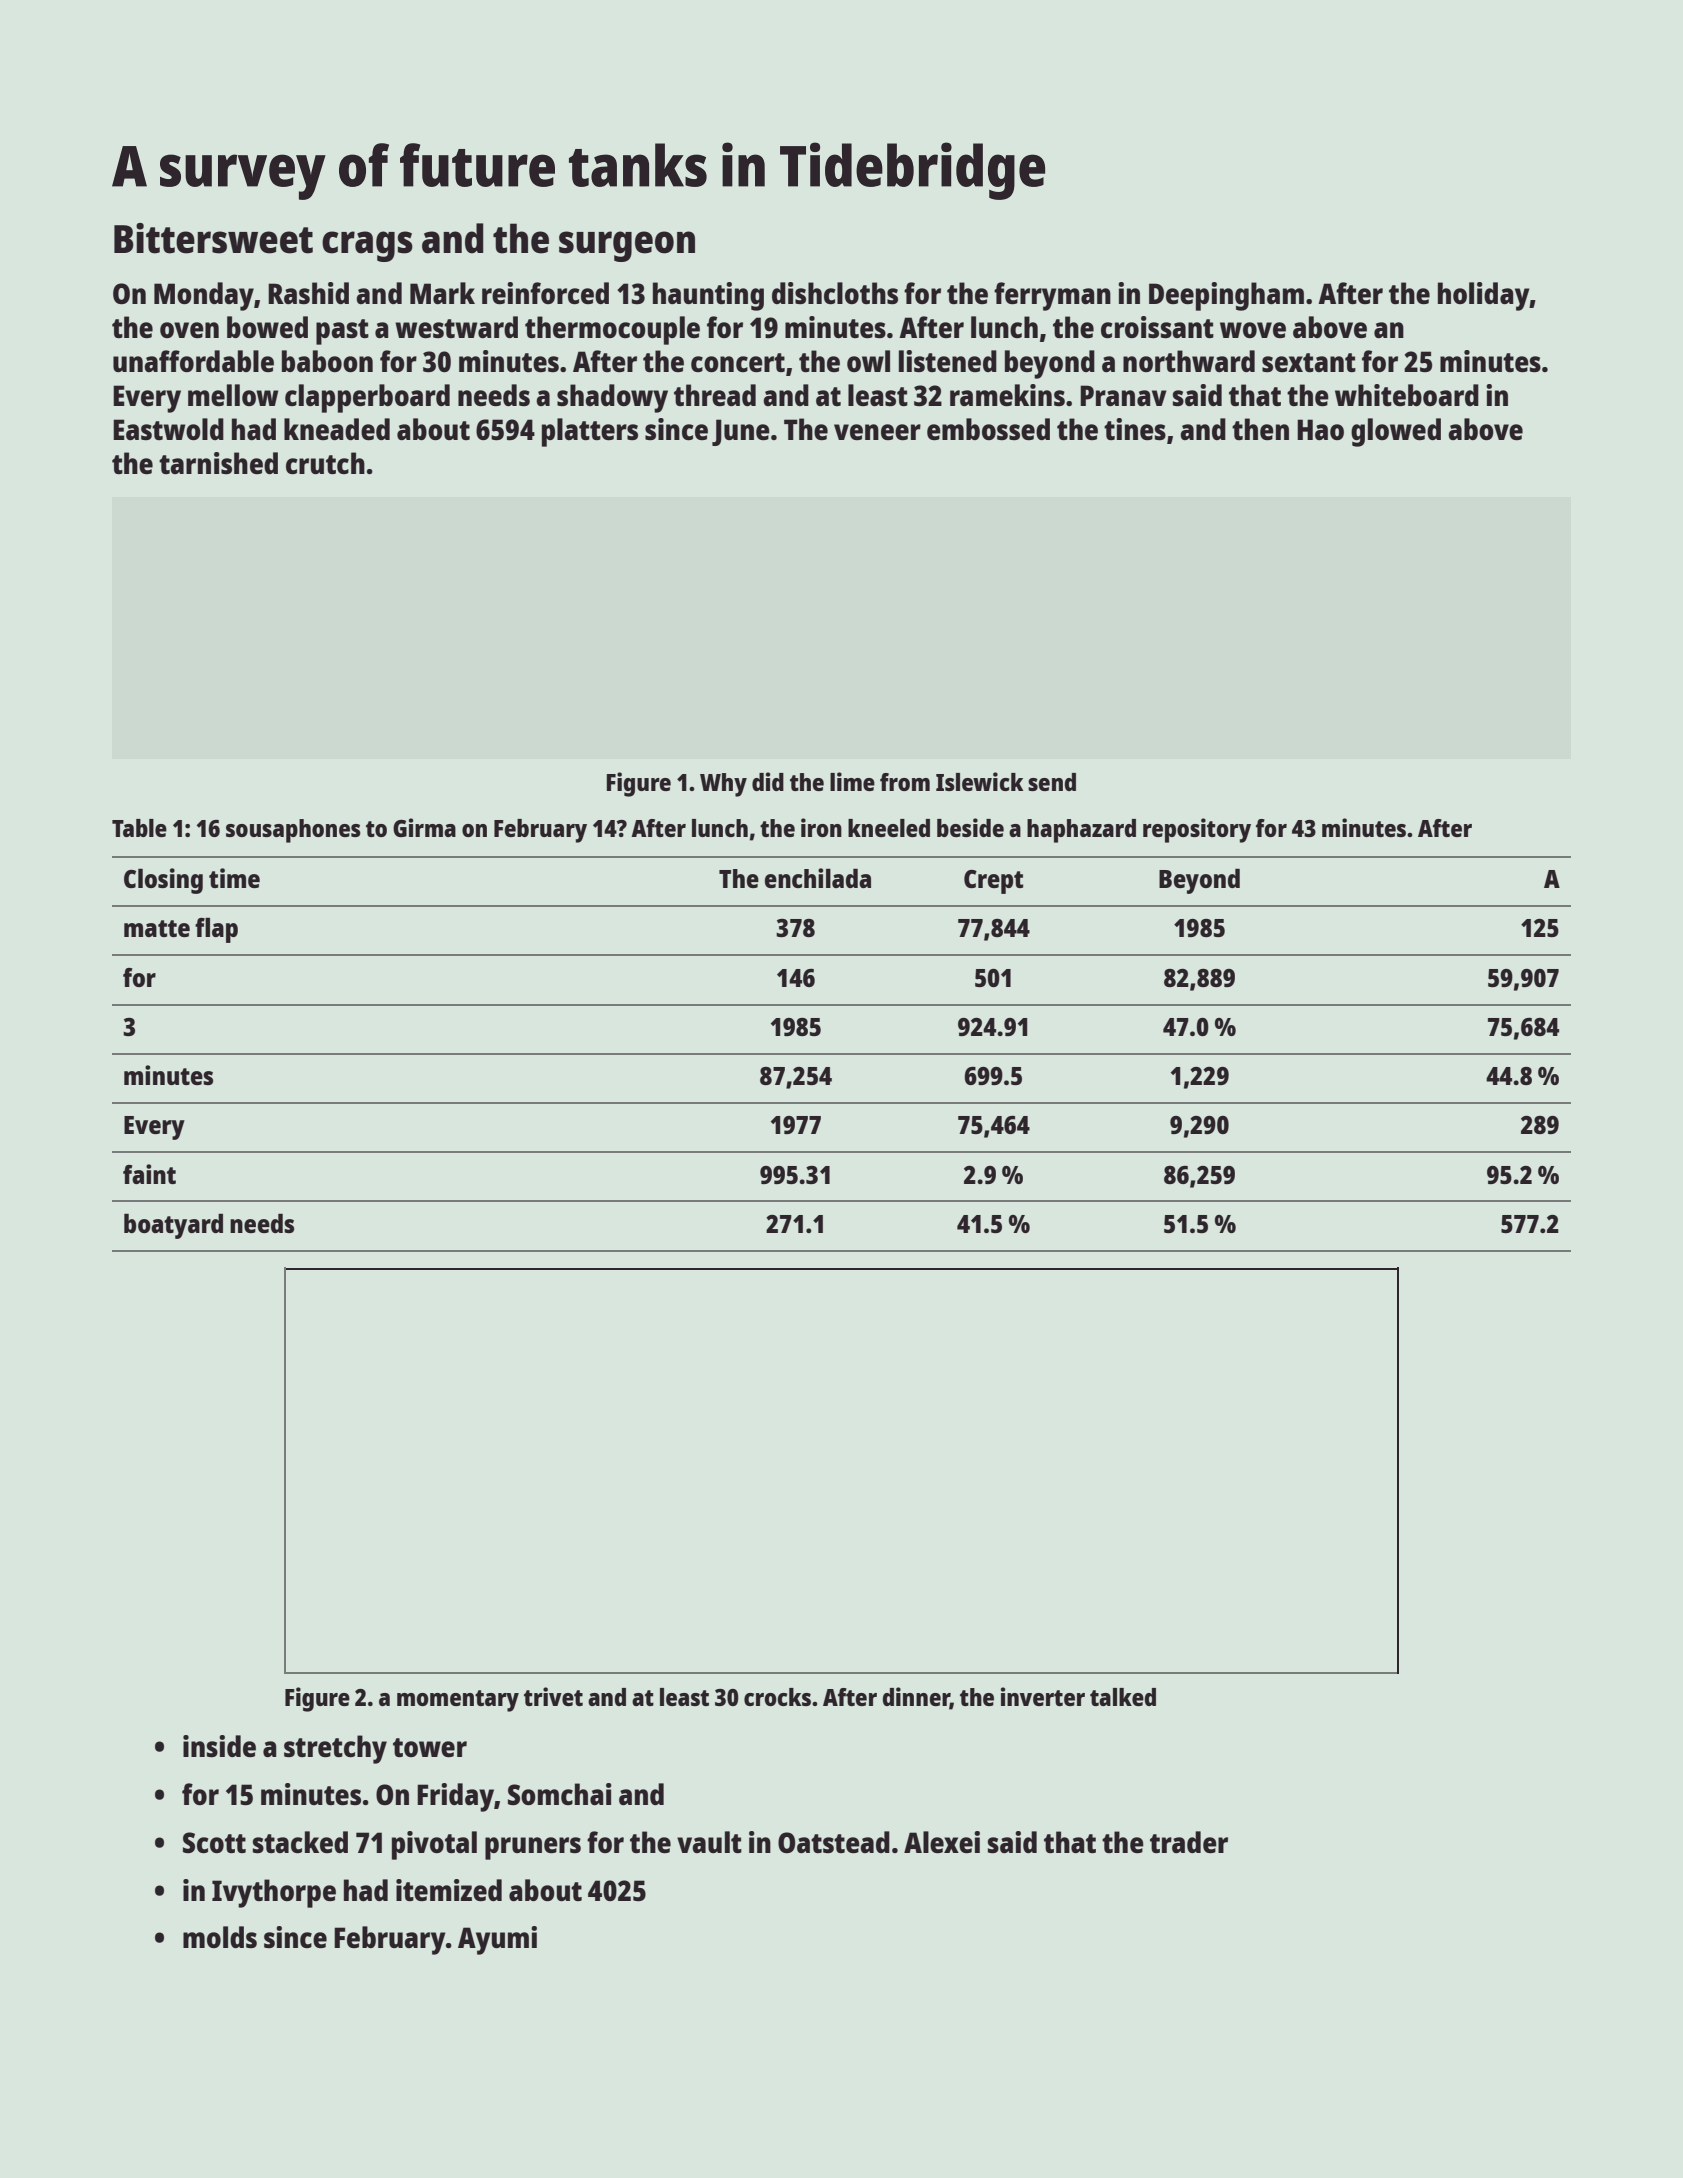 The width and height of the page is (1683, 2178). Describe the element at coordinates (149, 1174) in the page. I see `faint` at that location.
